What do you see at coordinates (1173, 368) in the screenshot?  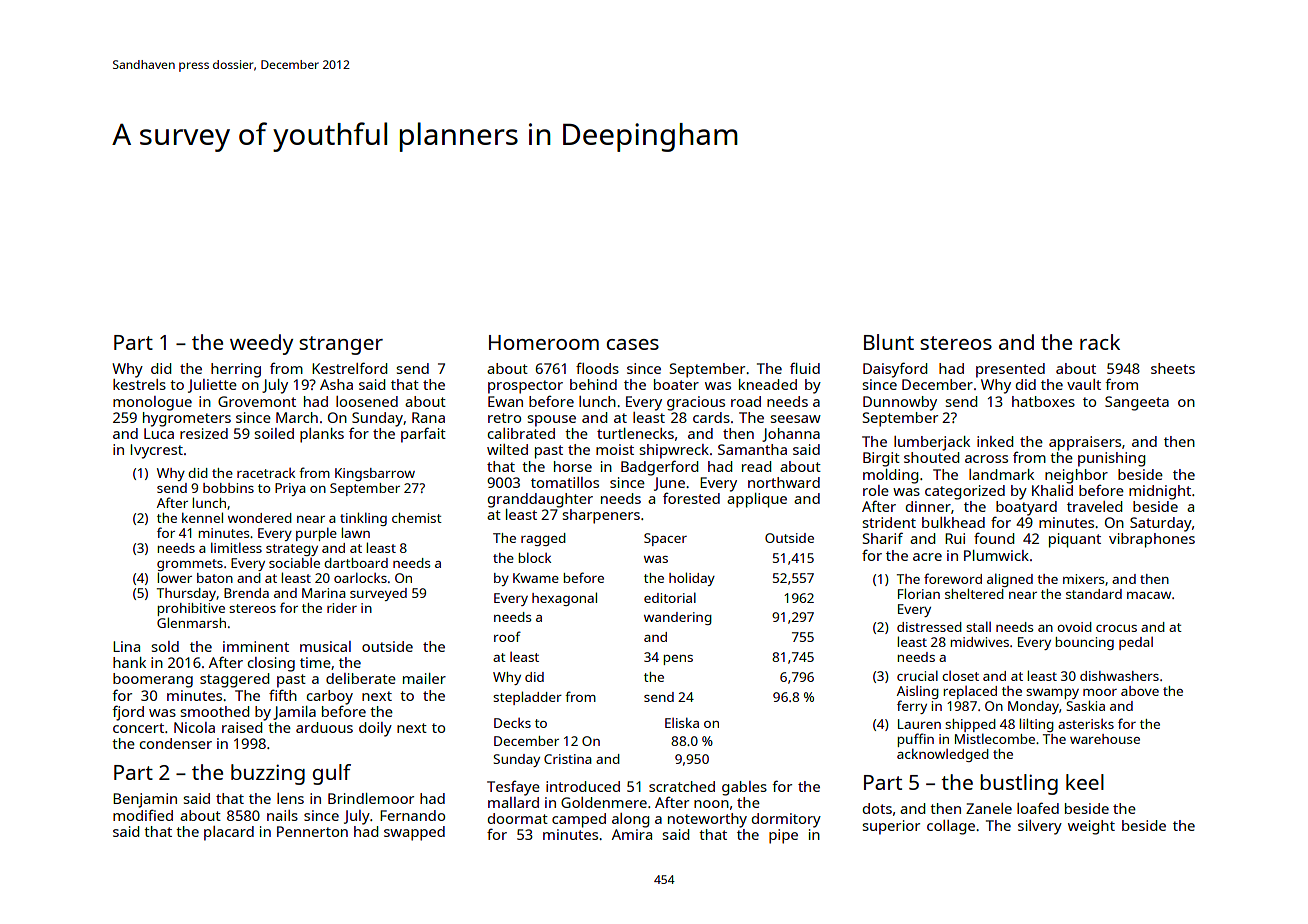 I see `sheets` at bounding box center [1173, 368].
